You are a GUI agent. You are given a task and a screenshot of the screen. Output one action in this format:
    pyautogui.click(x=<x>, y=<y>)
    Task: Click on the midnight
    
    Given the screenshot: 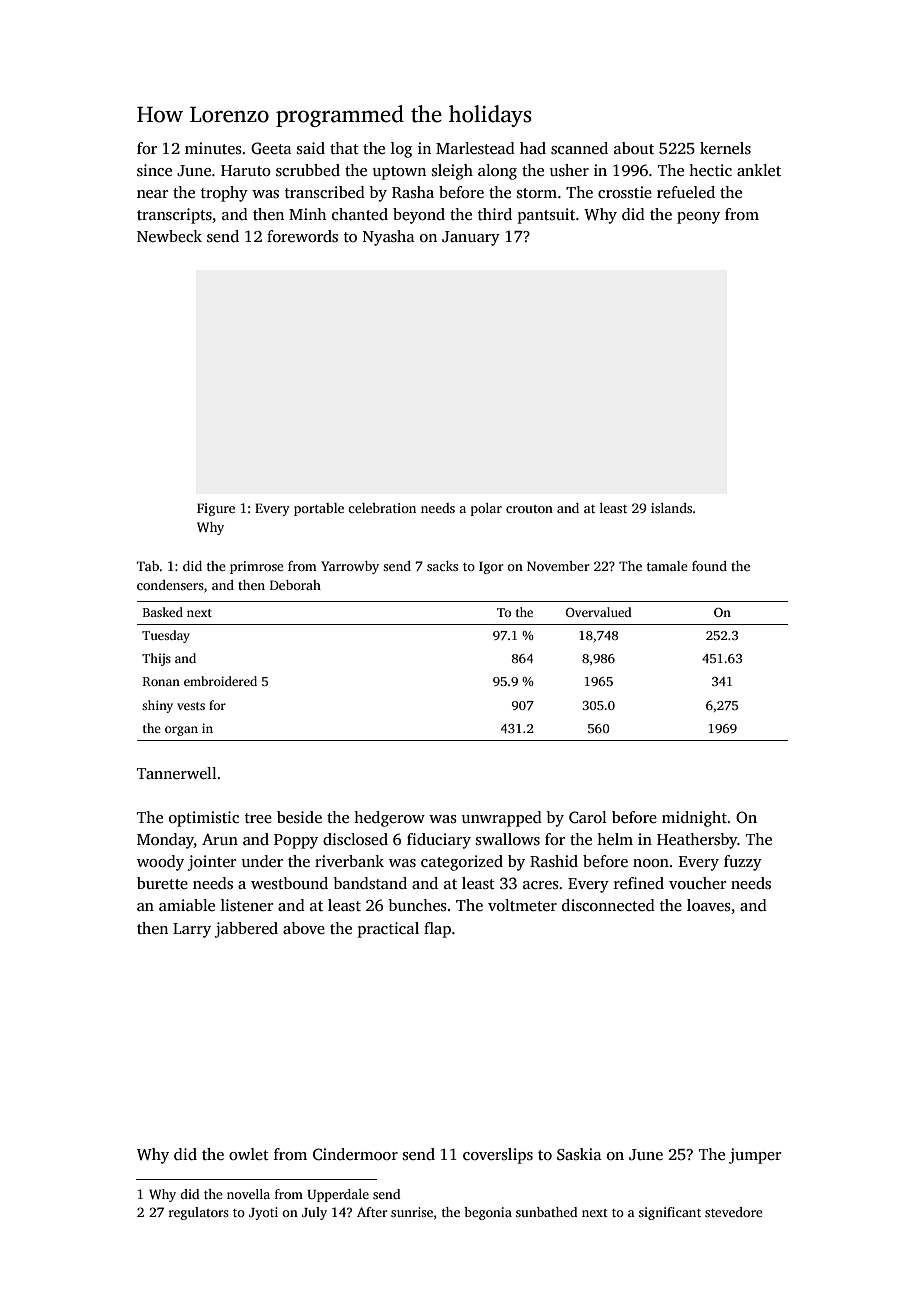 What is the action you would take?
    pyautogui.click(x=694, y=819)
